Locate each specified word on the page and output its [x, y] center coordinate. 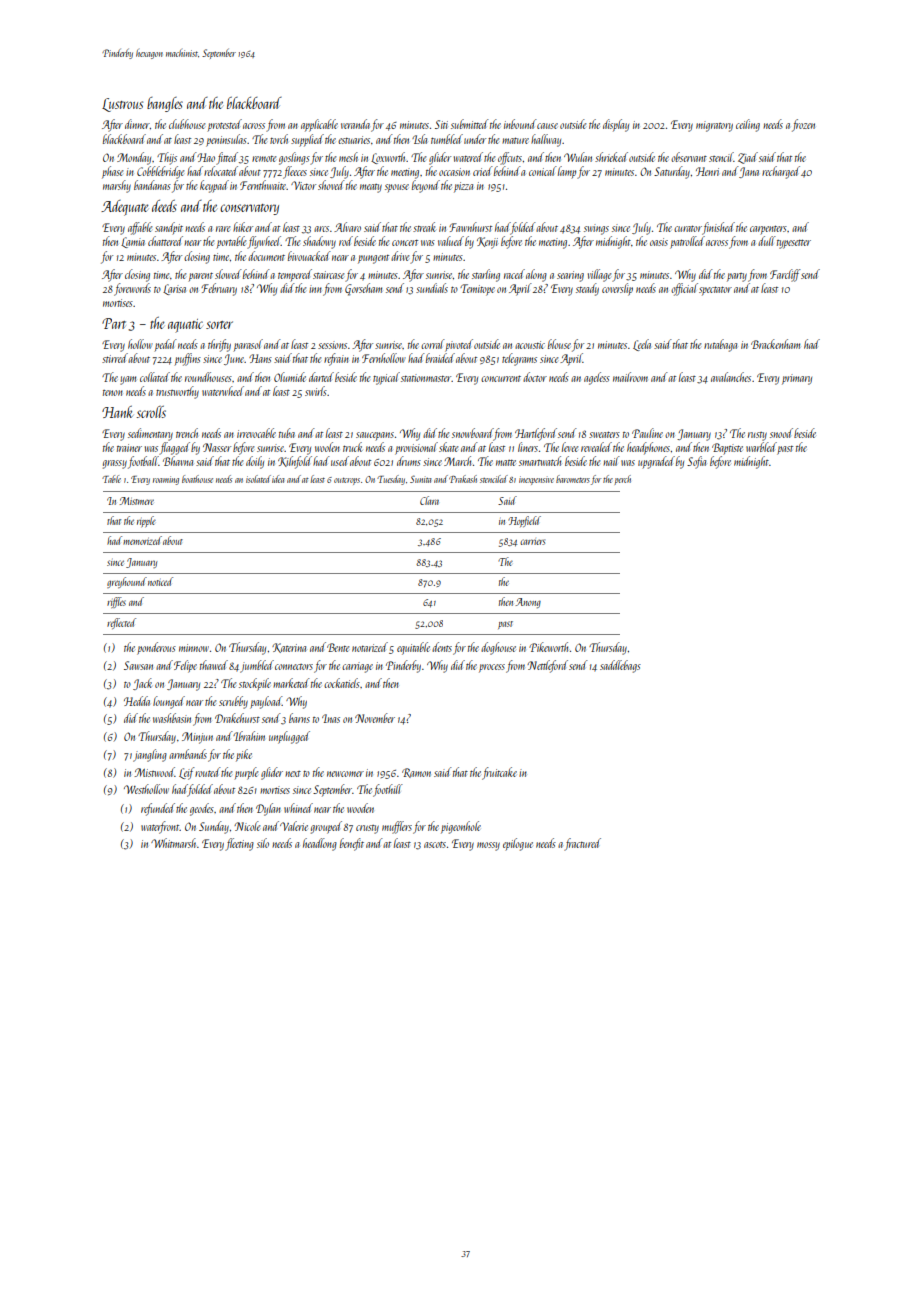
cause [547, 126]
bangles [165, 104]
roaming [166, 480]
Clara [429, 500]
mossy [488, 846]
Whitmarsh [173, 843]
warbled [761, 447]
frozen [803, 125]
